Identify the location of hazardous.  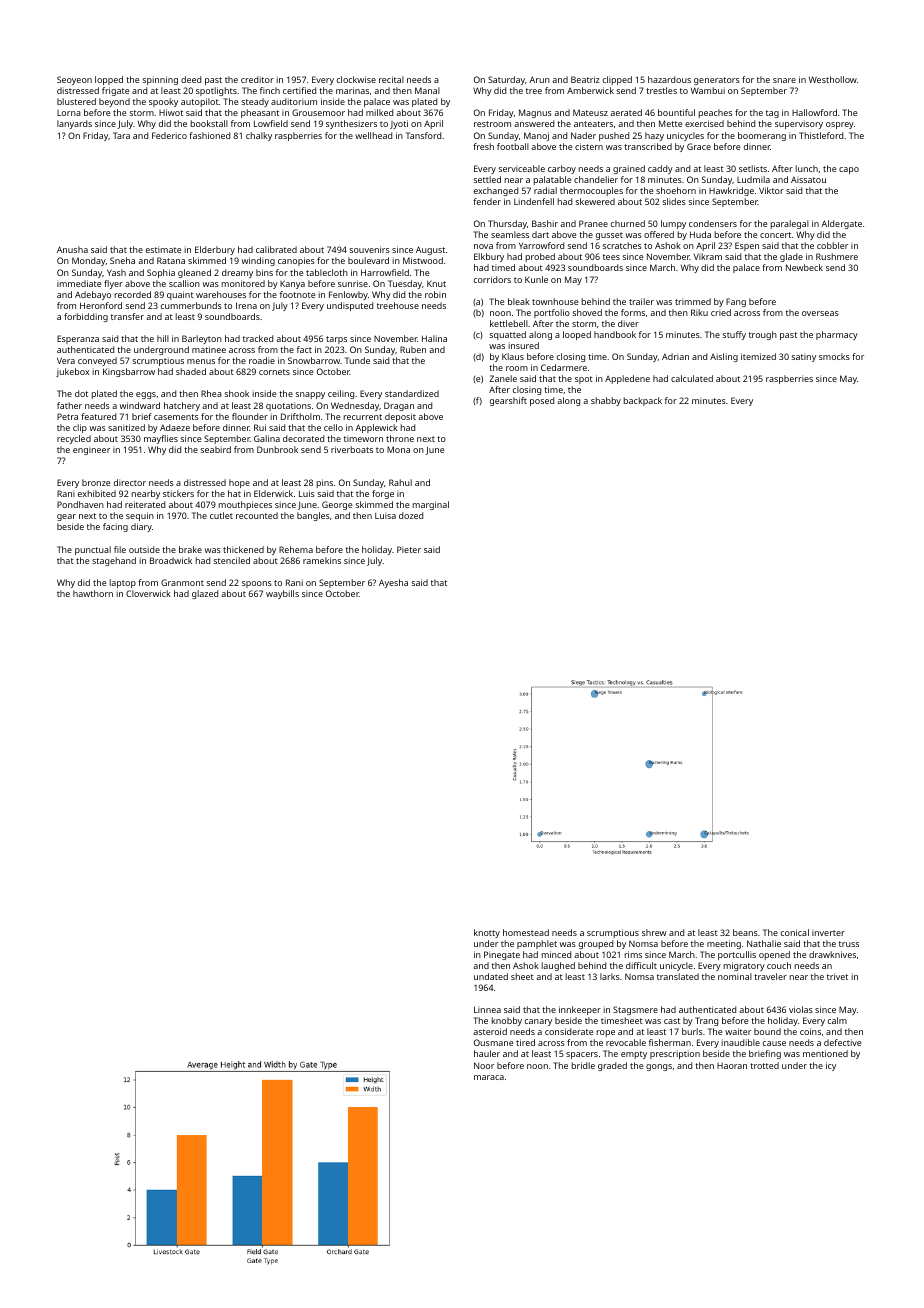
(669, 79).
